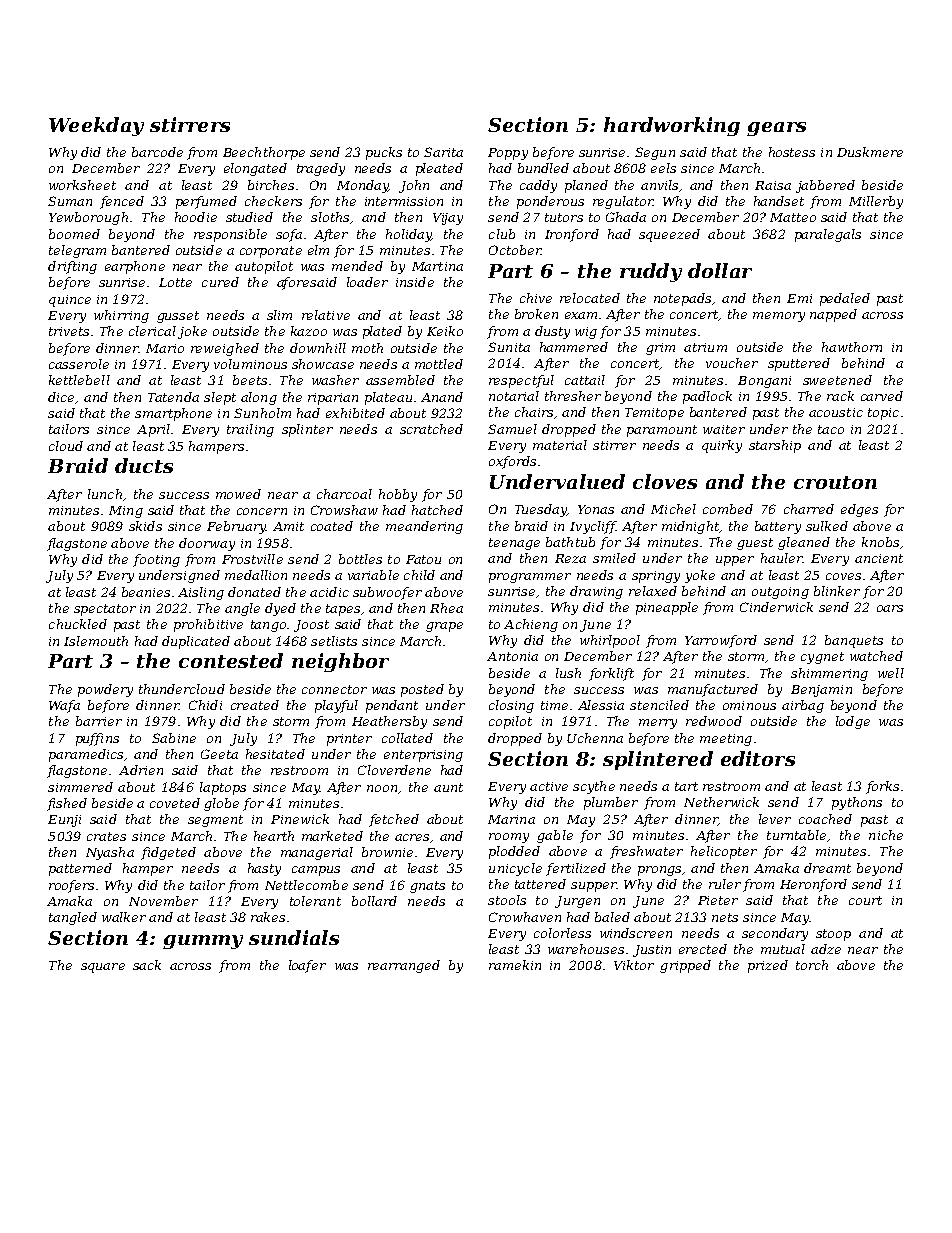  I want to click on spectator, so click(105, 610).
